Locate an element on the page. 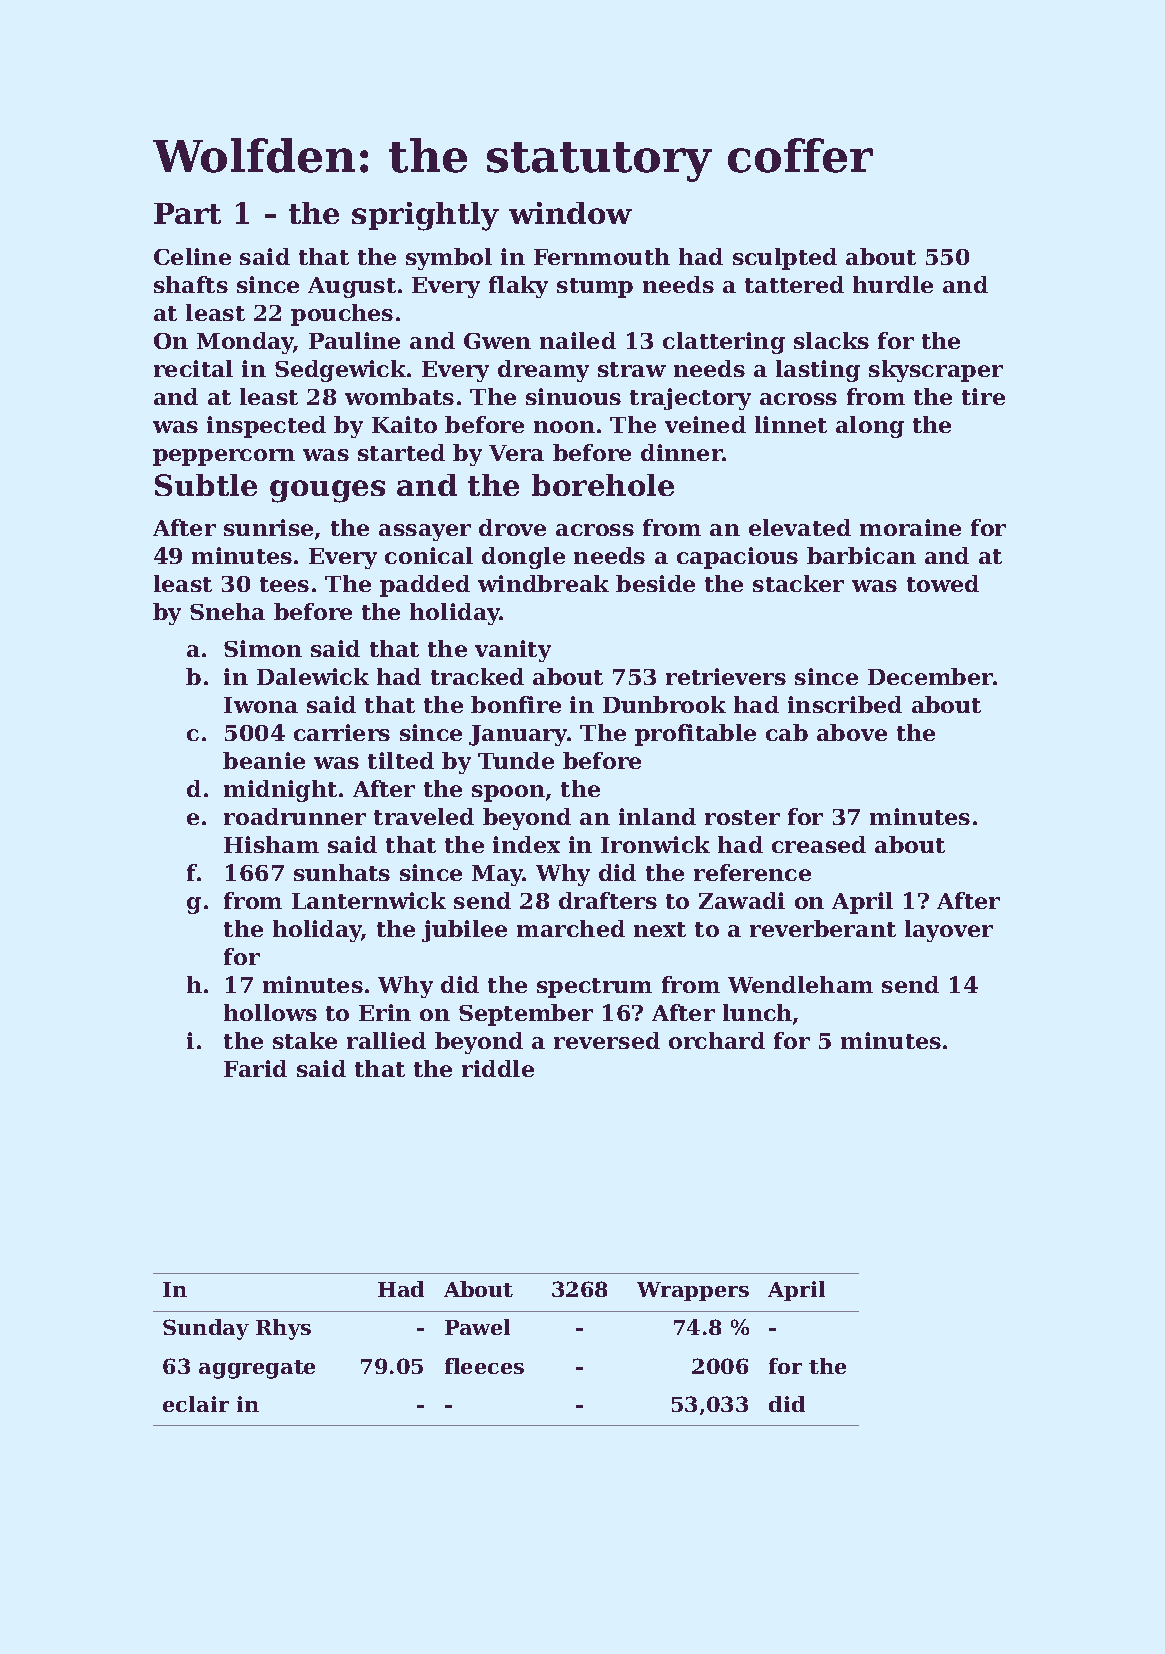 The width and height of the page is (1165, 1654). windbreak is located at coordinates (543, 583).
